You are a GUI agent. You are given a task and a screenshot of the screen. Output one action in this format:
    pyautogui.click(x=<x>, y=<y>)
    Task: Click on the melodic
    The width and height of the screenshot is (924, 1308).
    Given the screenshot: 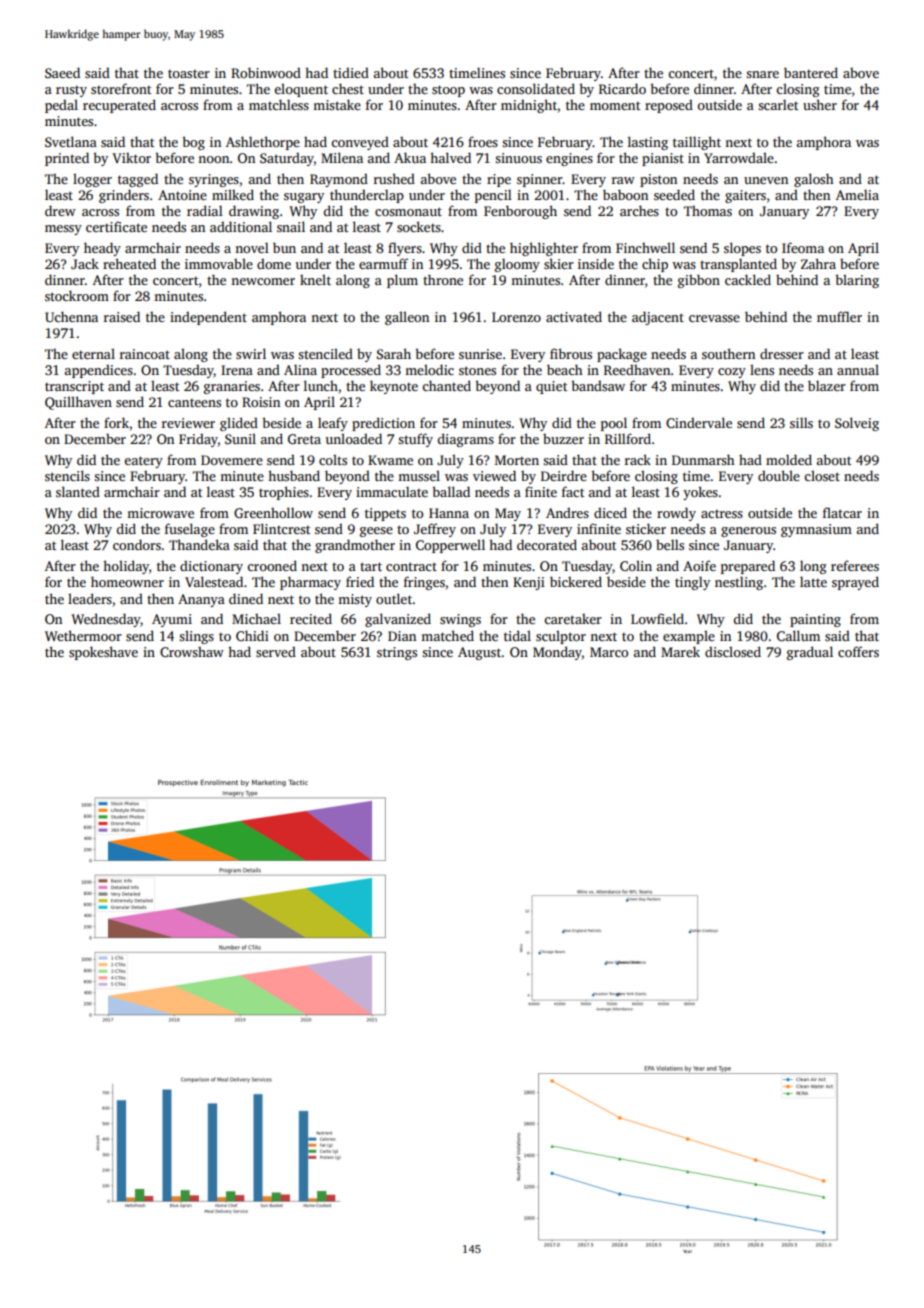 What is the action you would take?
    pyautogui.click(x=429, y=369)
